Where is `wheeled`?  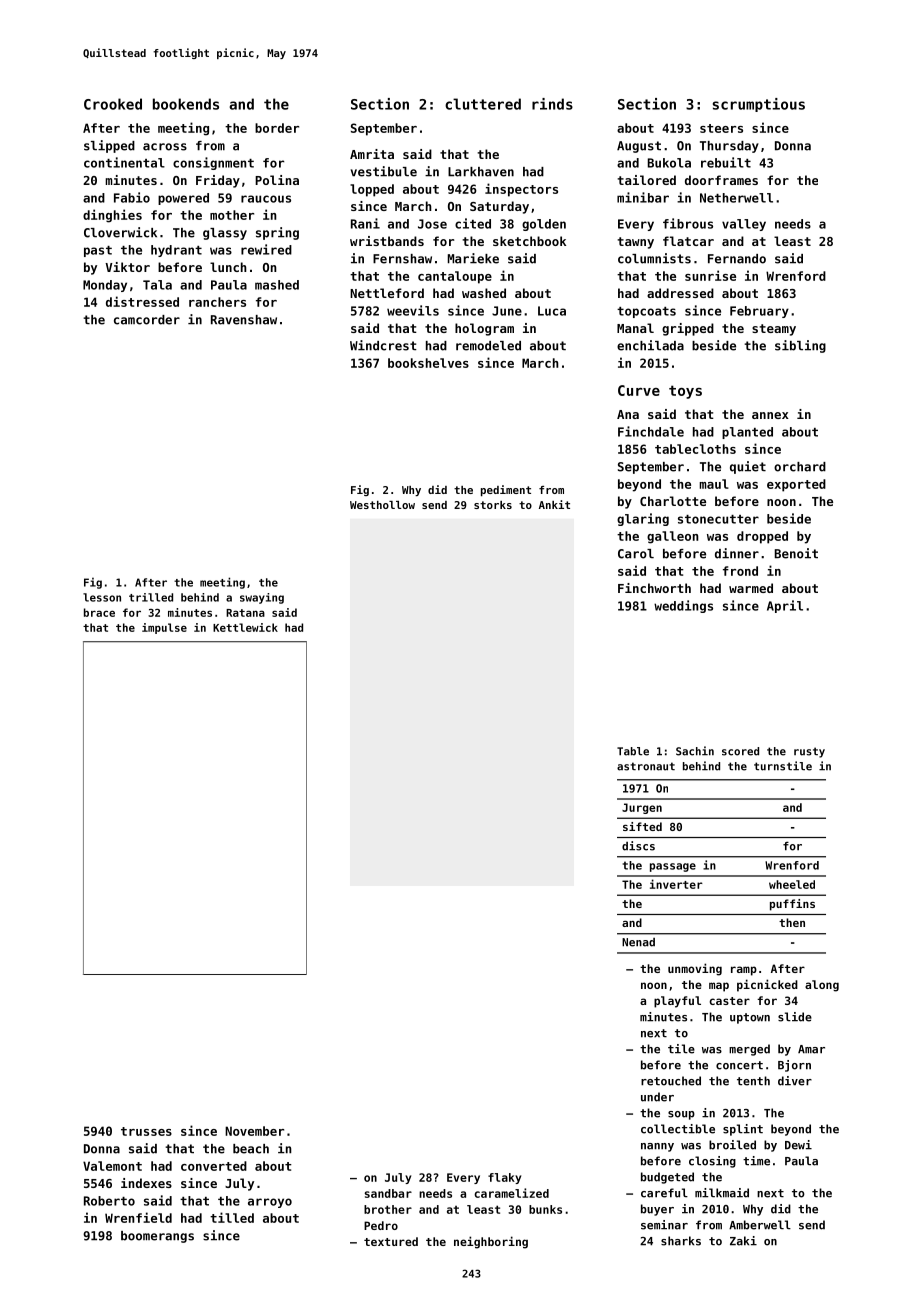 wheeled is located at coordinates (792, 884).
